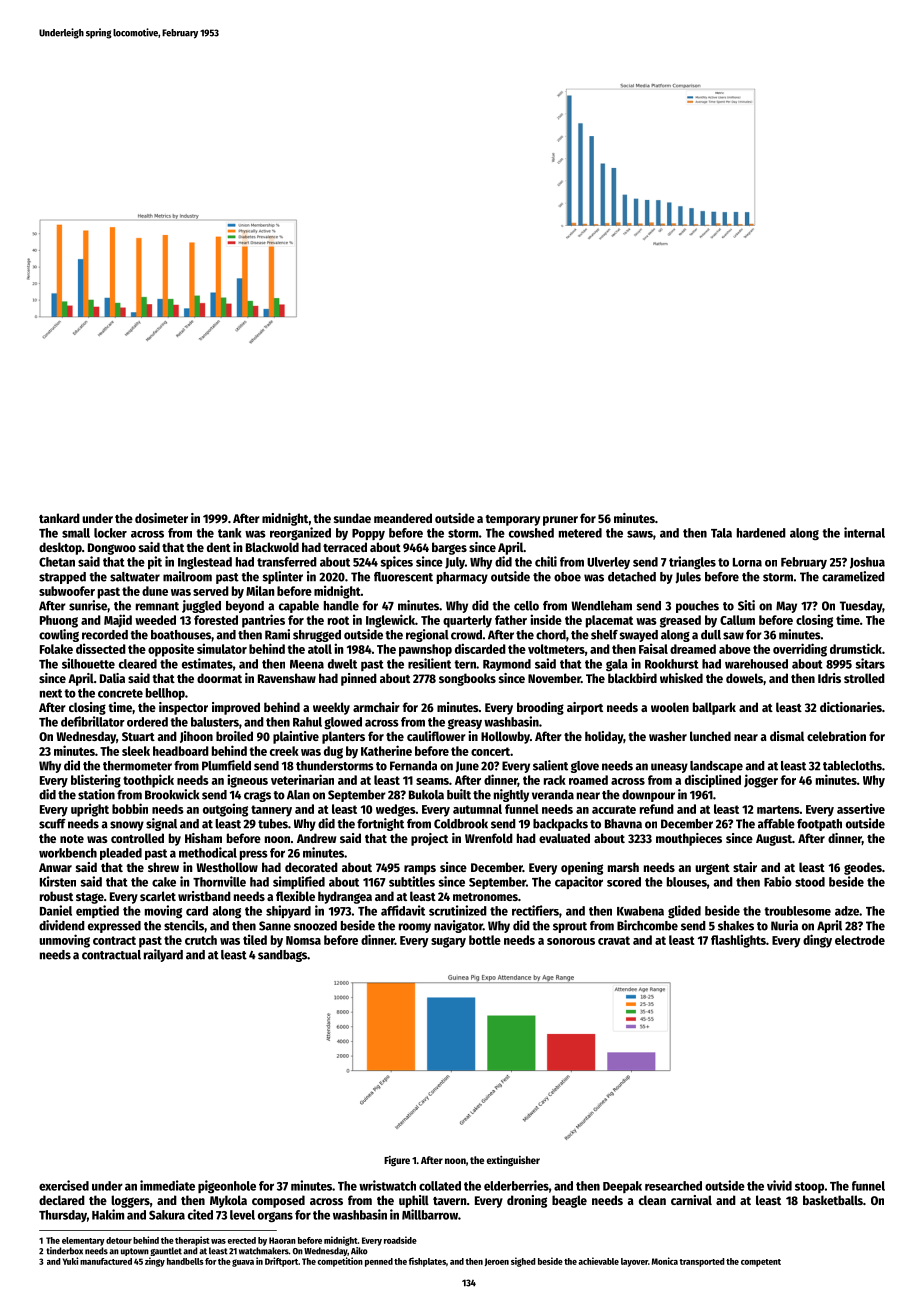 The image size is (924, 1308). What do you see at coordinates (513, 1161) in the screenshot?
I see `extinguisher` at bounding box center [513, 1161].
